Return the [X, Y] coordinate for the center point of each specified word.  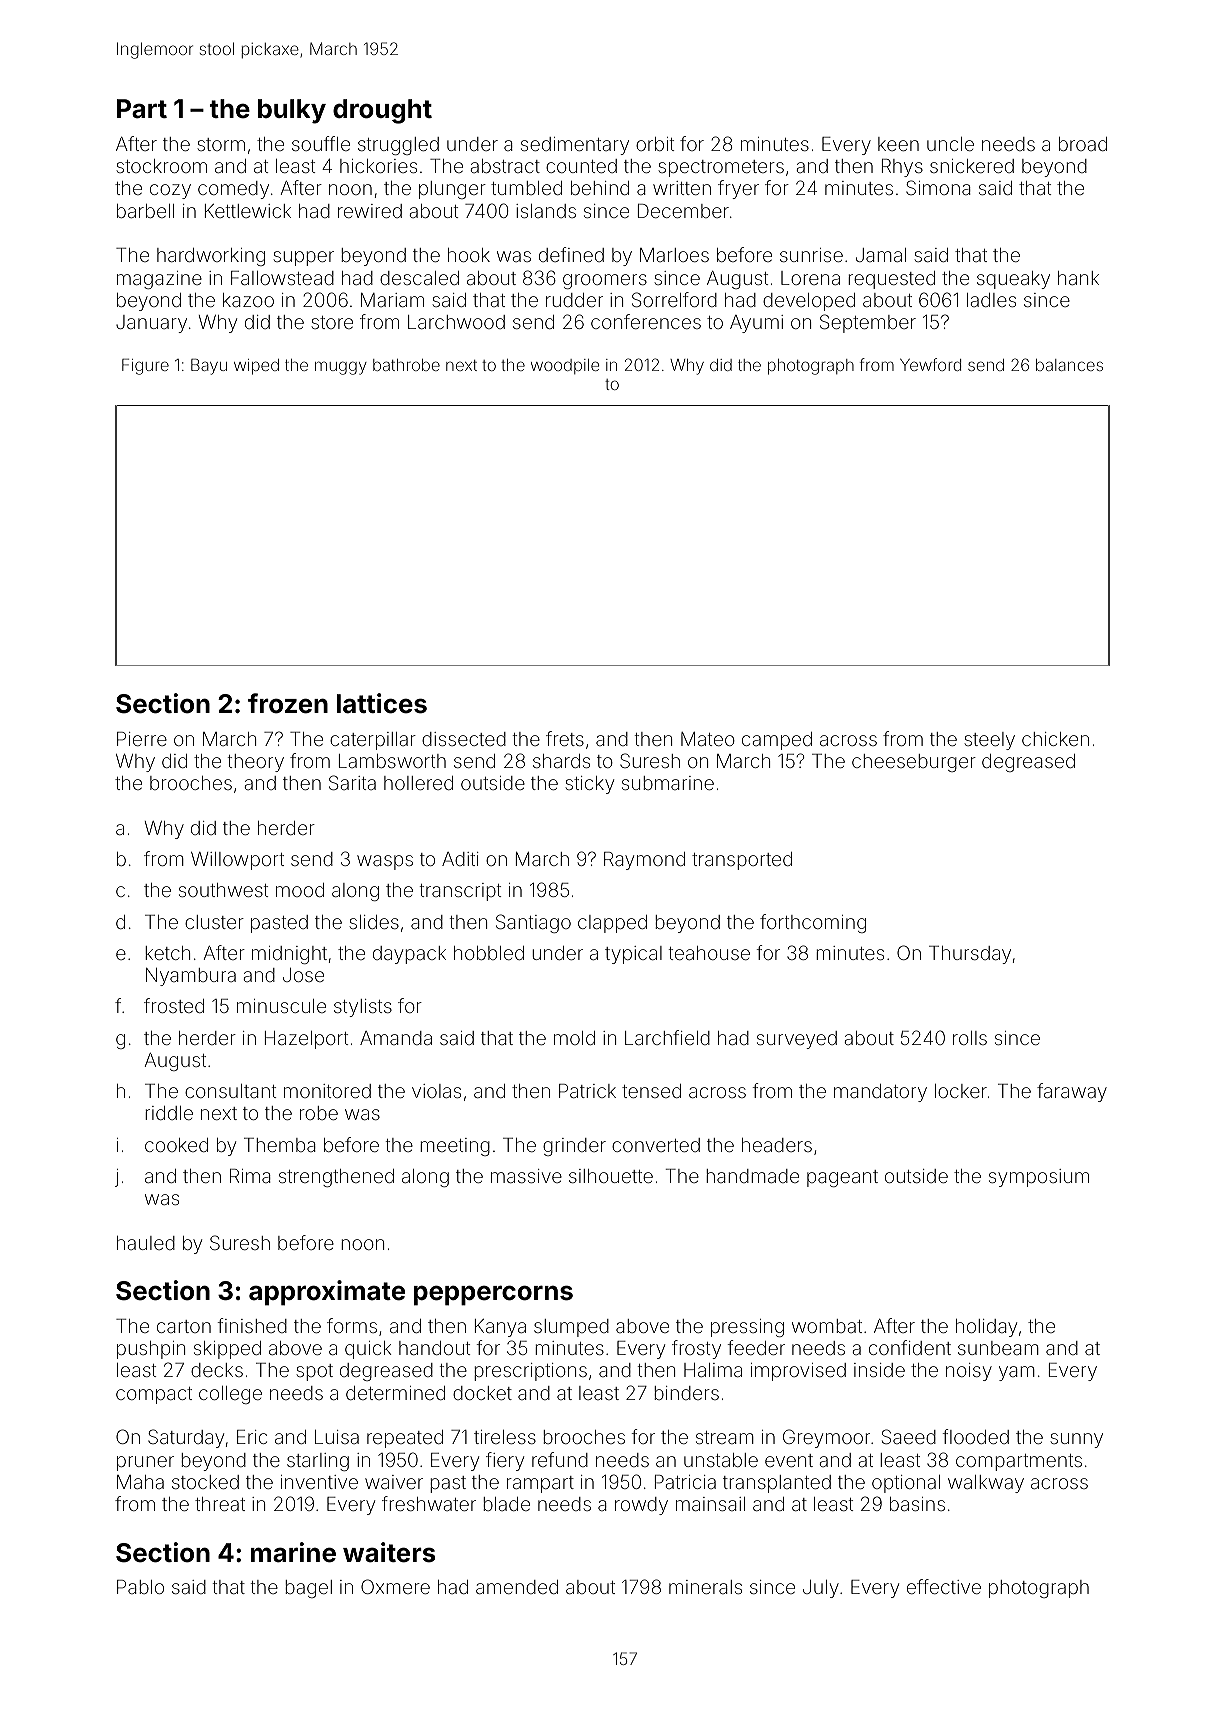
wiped [256, 367]
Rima [250, 1176]
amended [517, 1587]
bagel [309, 1589]
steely [989, 741]
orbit [655, 144]
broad [1083, 144]
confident [910, 1347]
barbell [145, 211]
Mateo [708, 739]
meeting [455, 1147]
